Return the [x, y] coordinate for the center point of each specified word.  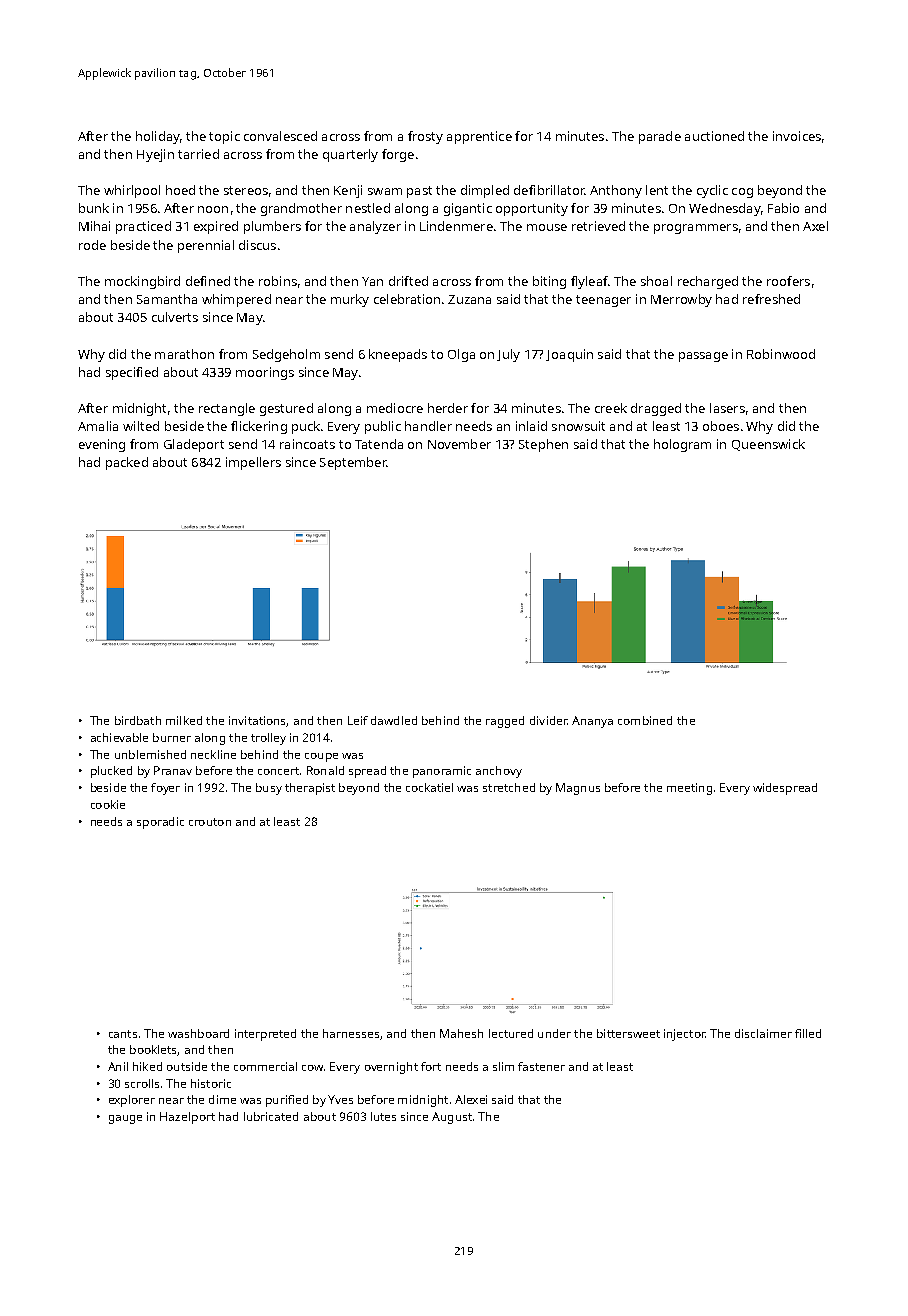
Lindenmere [456, 226]
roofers [788, 281]
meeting [689, 789]
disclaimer [763, 1033]
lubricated [271, 1116]
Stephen [543, 445]
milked [184, 720]
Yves [340, 1099]
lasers [727, 408]
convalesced [280, 136]
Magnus [578, 789]
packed [127, 463]
